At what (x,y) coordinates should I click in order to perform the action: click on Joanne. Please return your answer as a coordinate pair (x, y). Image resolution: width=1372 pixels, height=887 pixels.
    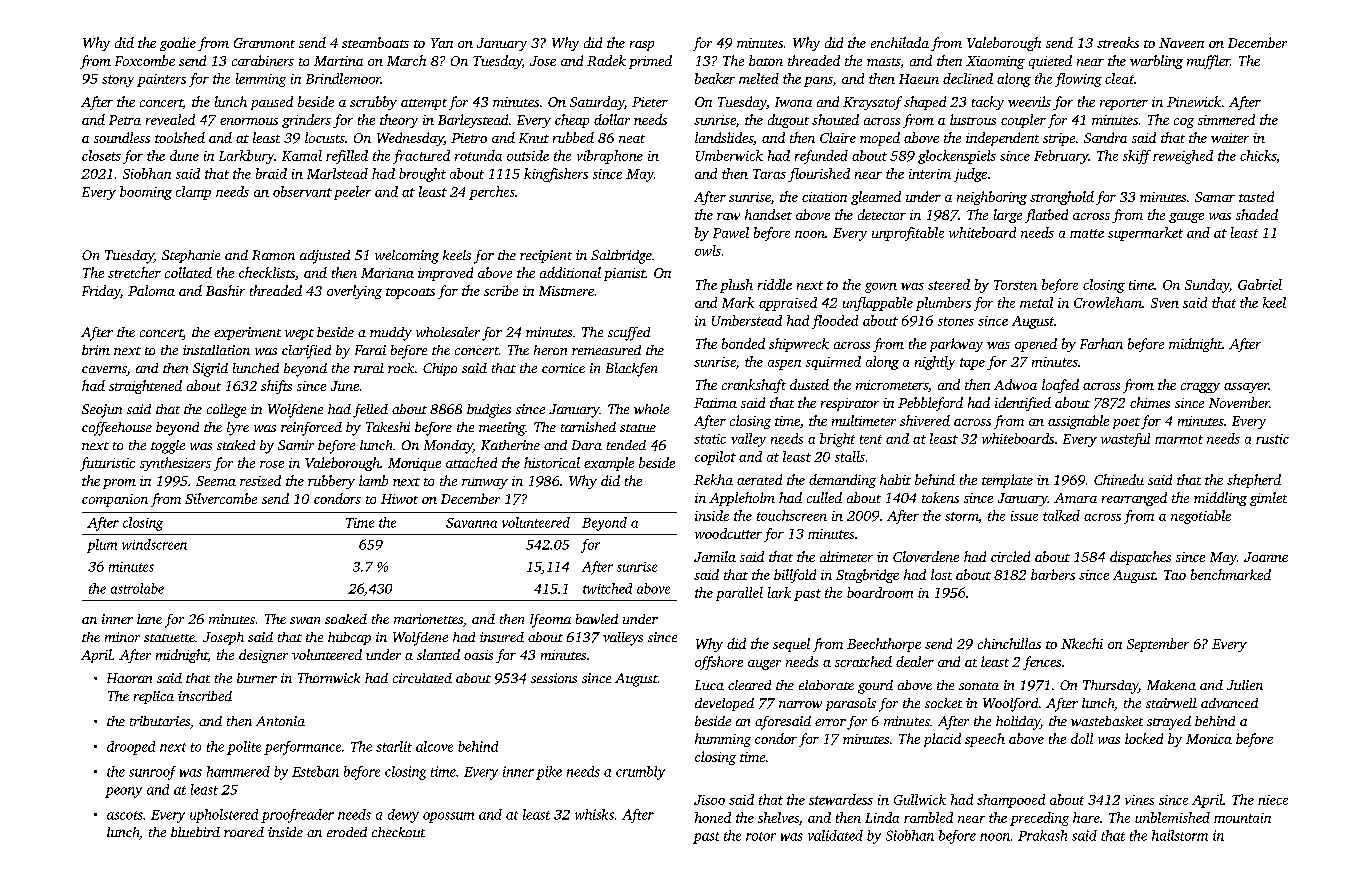
    Looking at the image, I should click on (1266, 557).
